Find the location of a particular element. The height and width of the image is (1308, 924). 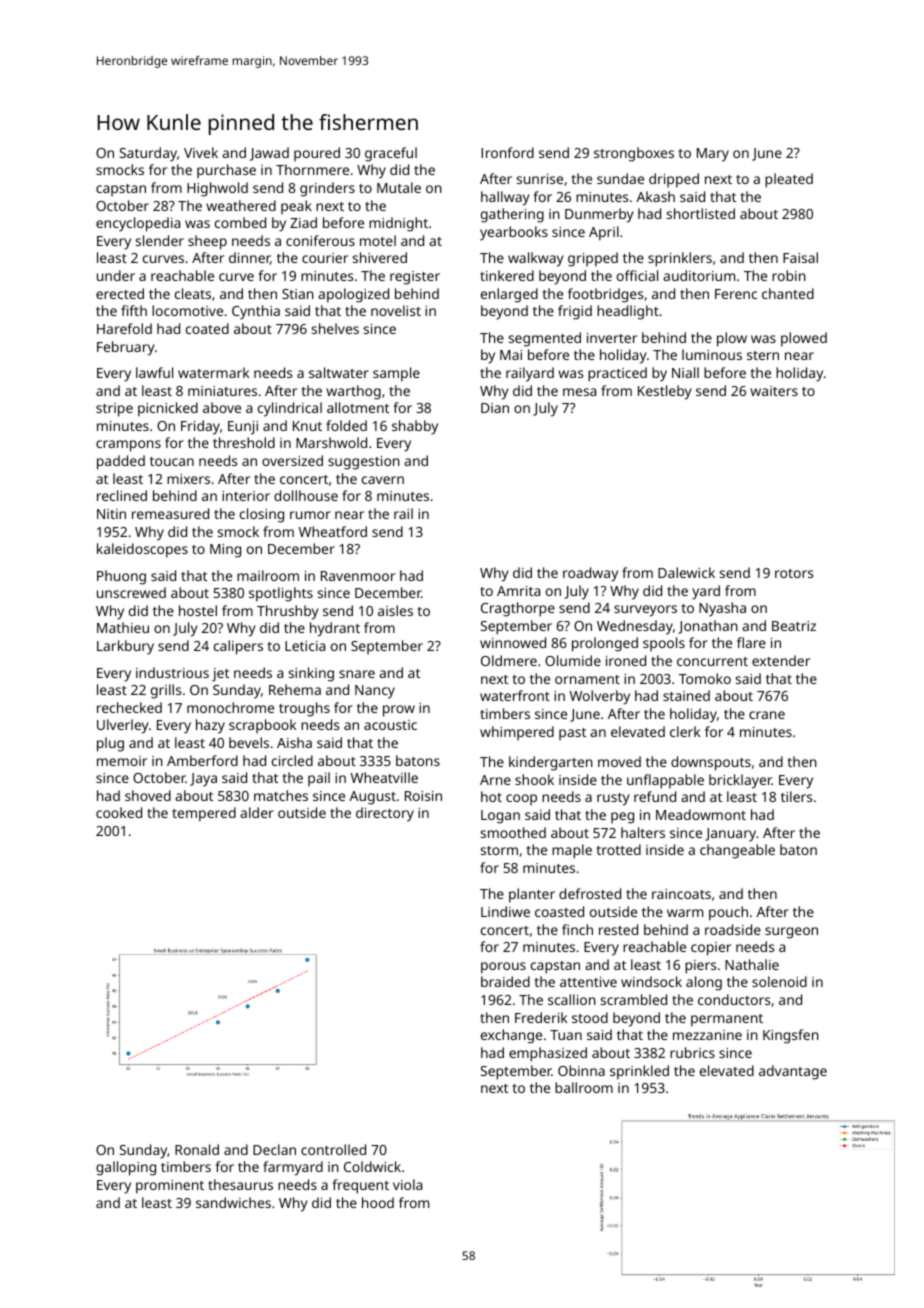

acoustic is located at coordinates (390, 725).
